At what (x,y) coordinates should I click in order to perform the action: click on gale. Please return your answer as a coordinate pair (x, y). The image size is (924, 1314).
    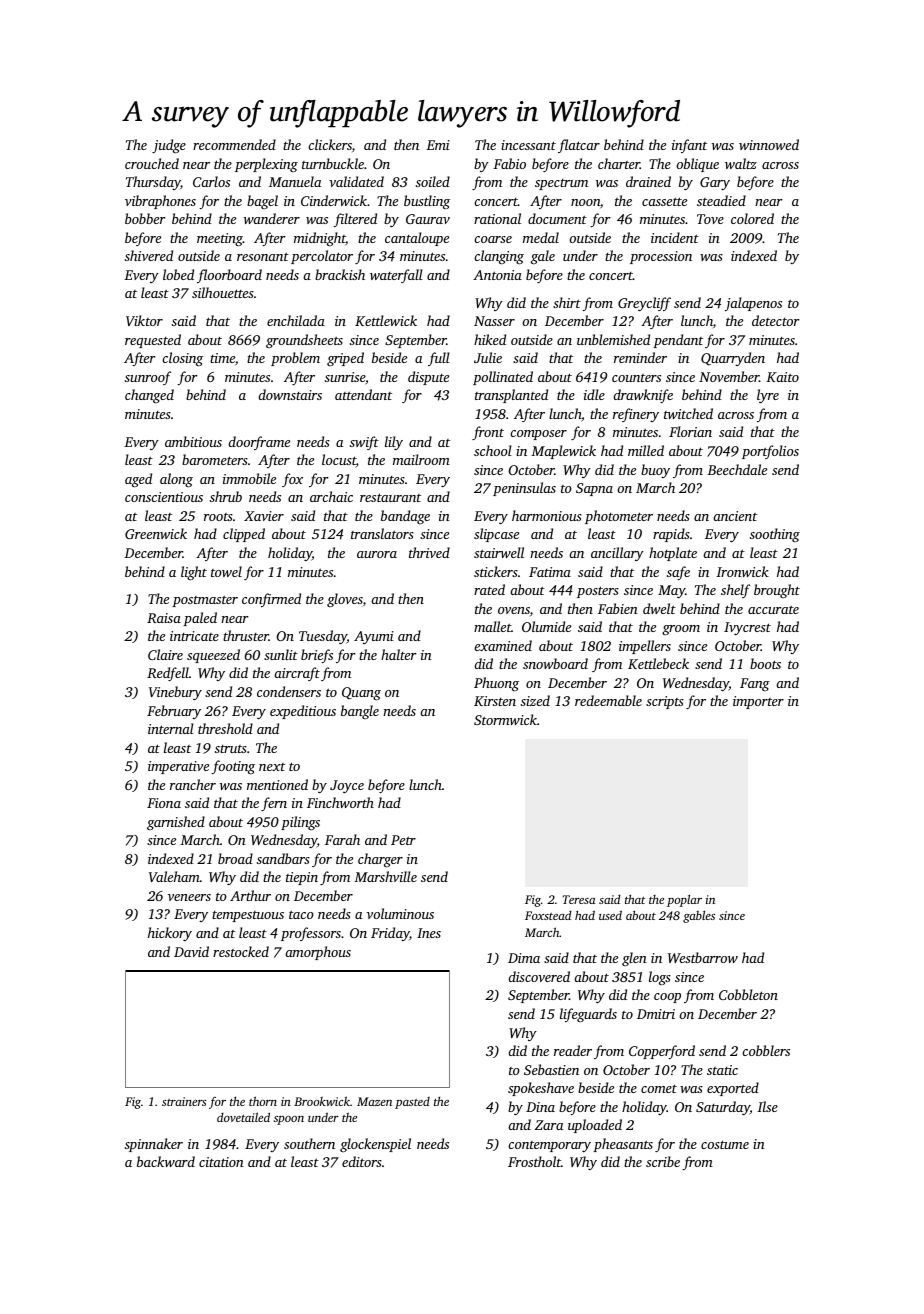
    Looking at the image, I should click on (543, 257).
